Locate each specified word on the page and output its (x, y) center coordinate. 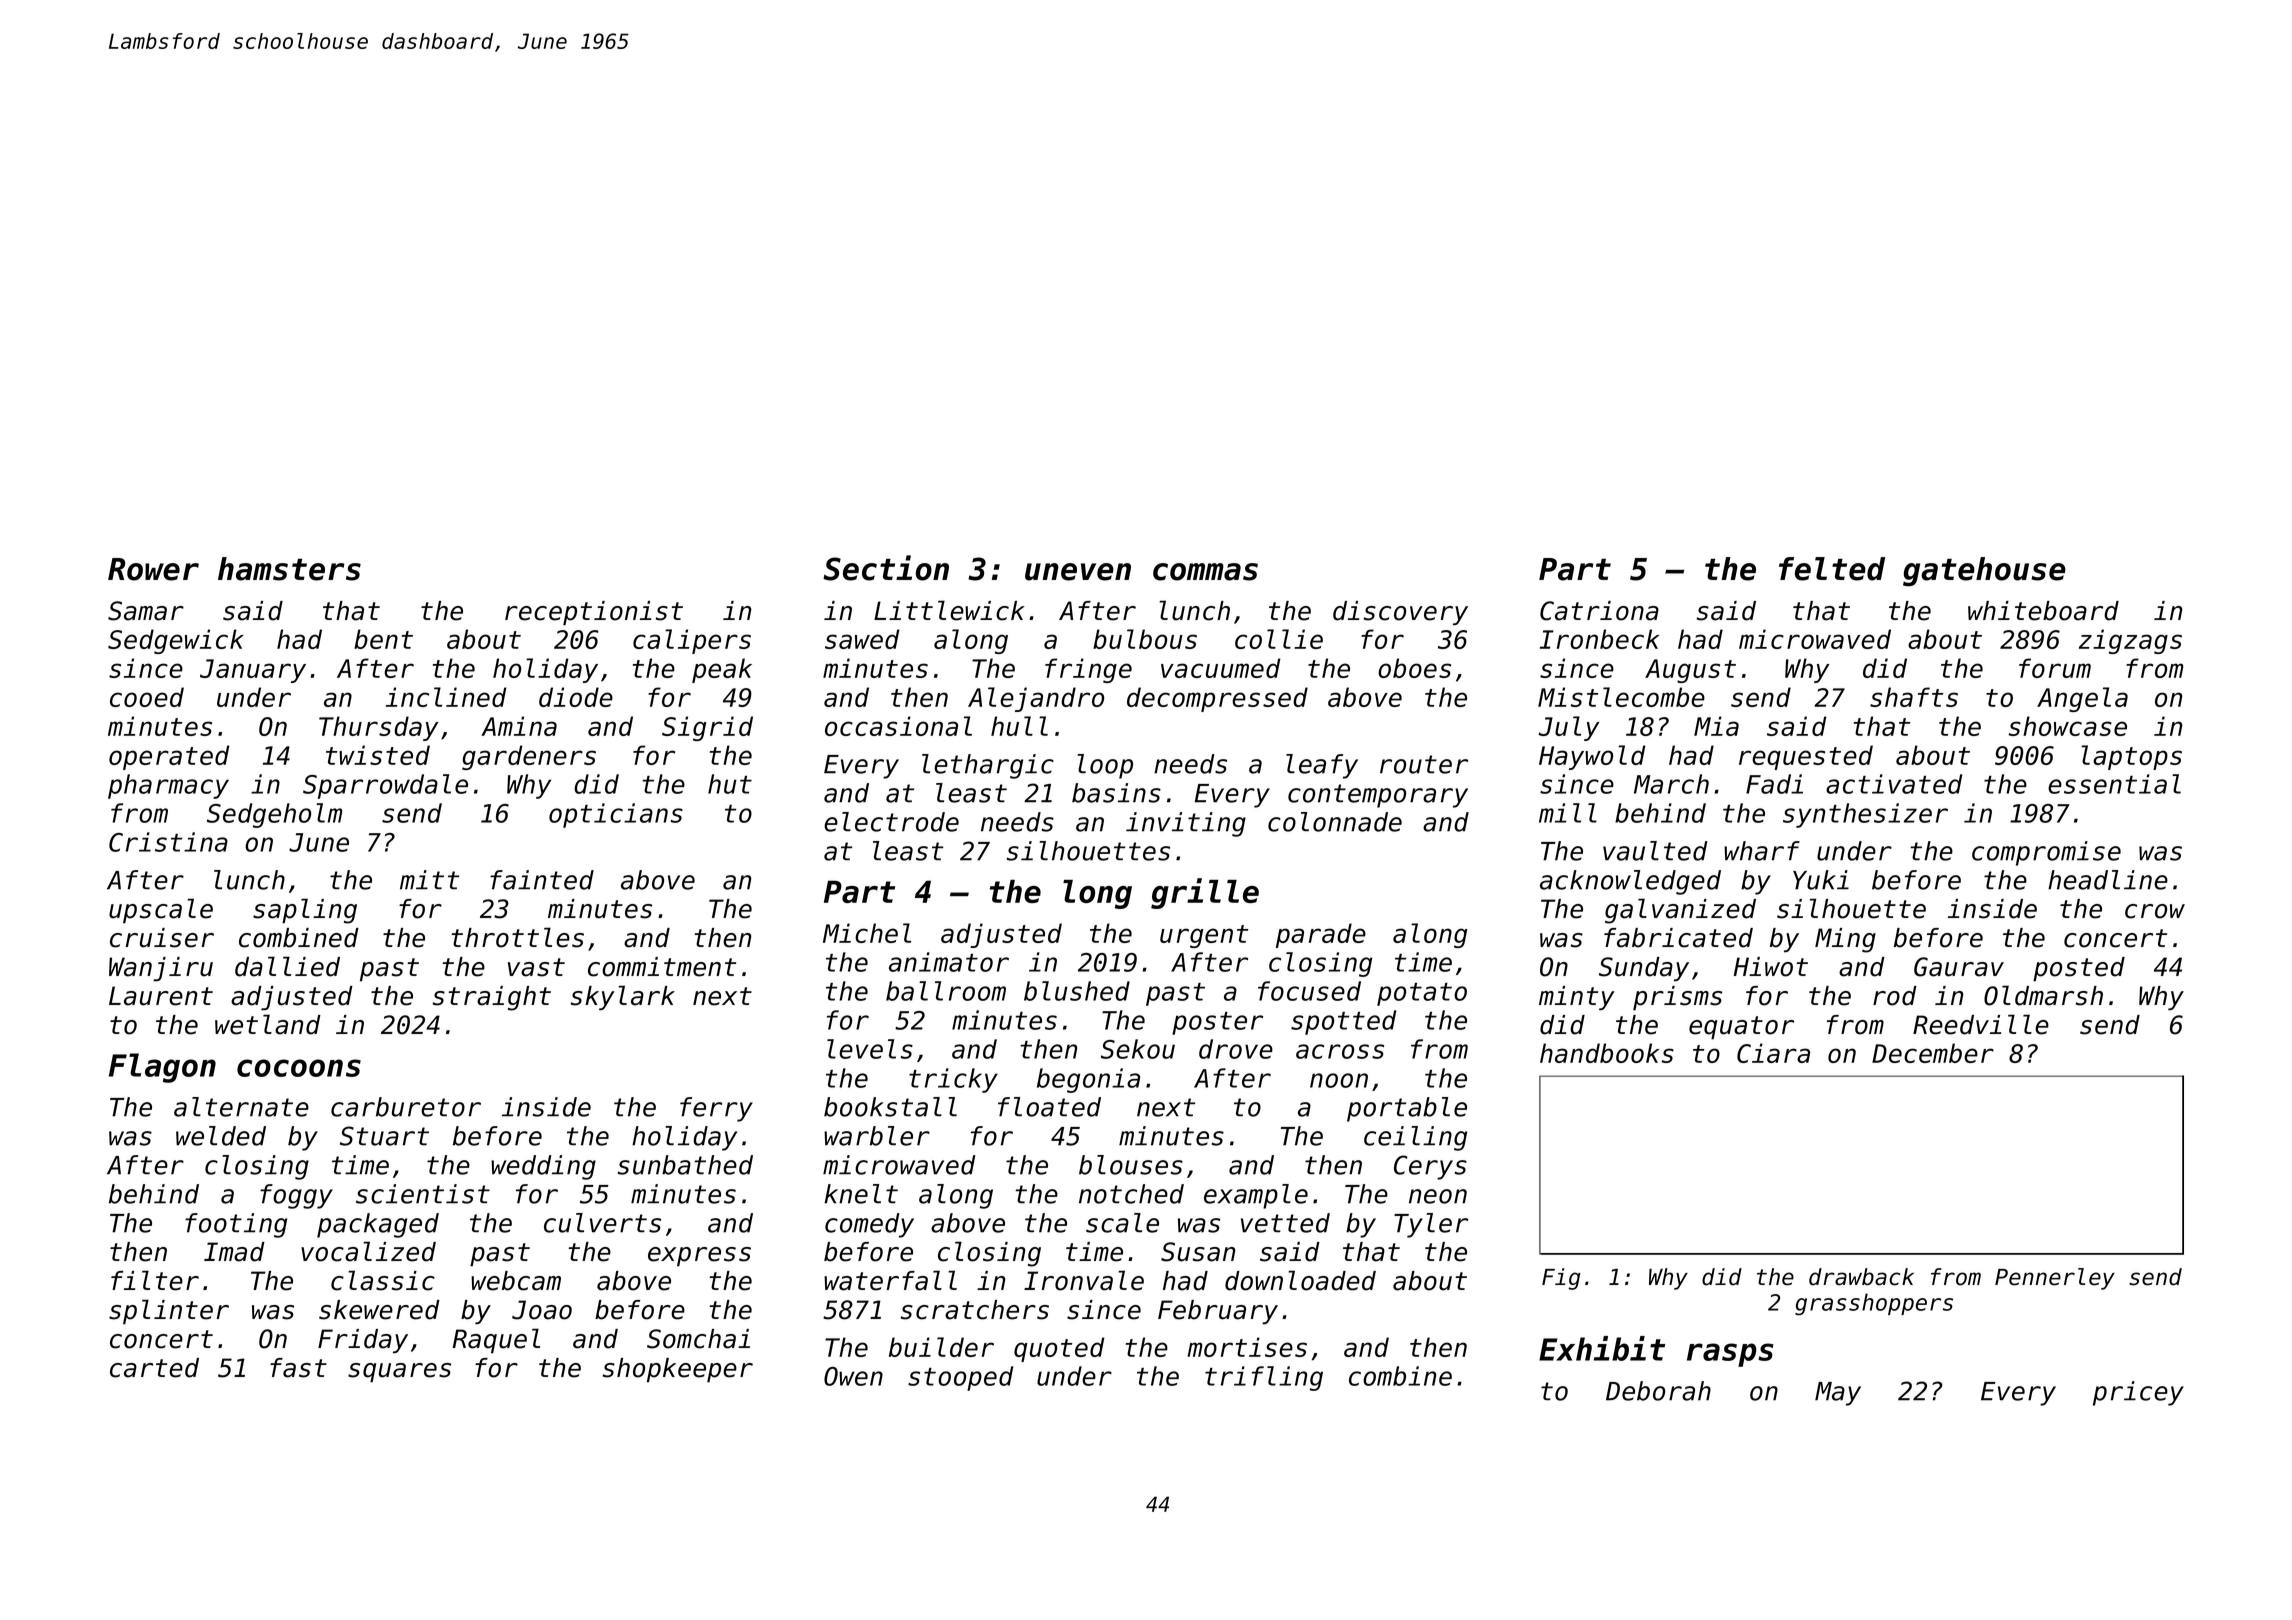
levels (870, 1049)
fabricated (1678, 938)
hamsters (289, 569)
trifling (1264, 1378)
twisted (378, 755)
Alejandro (1036, 699)
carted (154, 1368)
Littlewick (949, 610)
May (1838, 1394)
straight (492, 998)
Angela (2082, 699)
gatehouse (1984, 572)
